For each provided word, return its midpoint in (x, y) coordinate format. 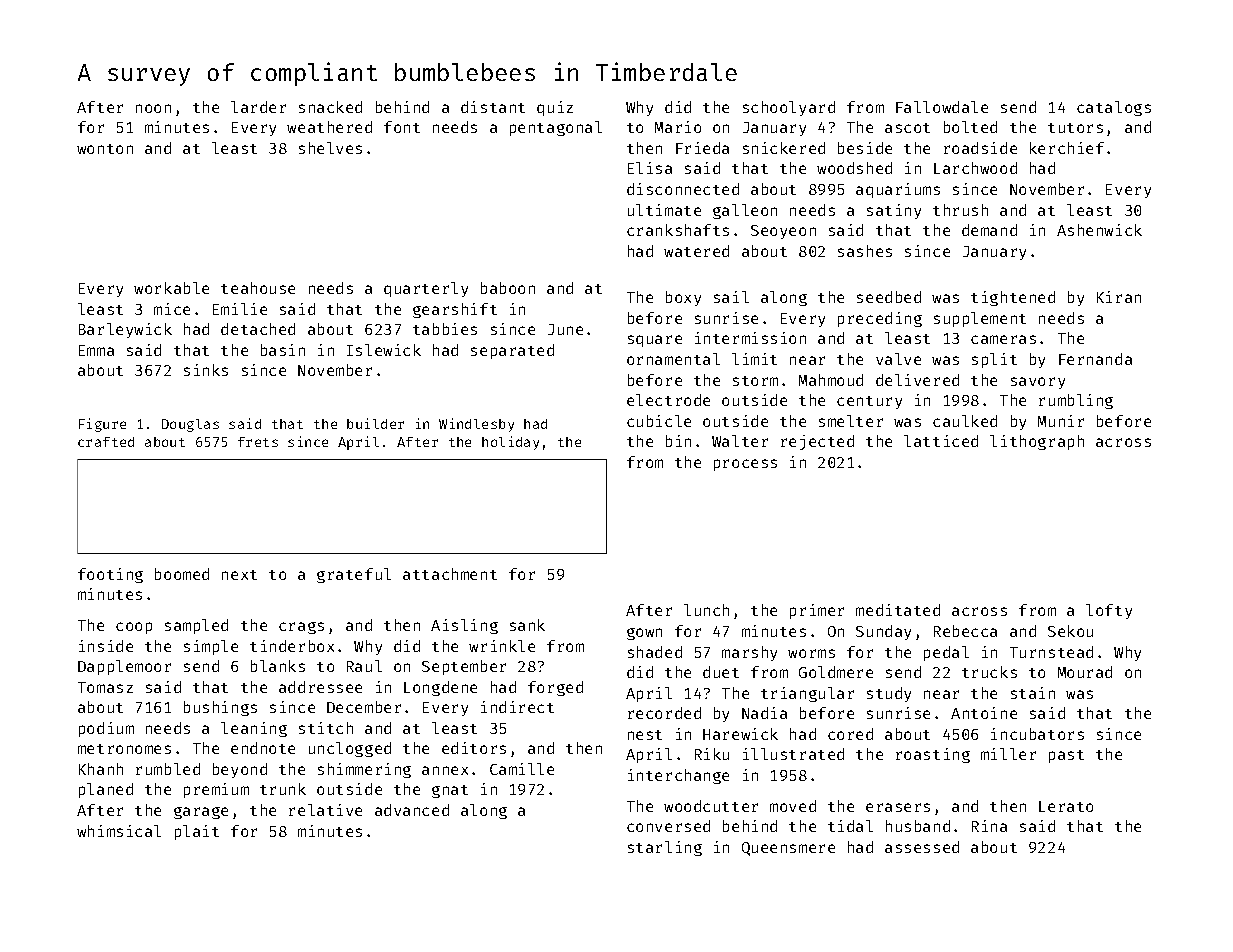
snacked (330, 107)
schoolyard (789, 108)
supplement (980, 319)
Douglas (190, 425)
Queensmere (788, 849)
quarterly (426, 289)
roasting (933, 755)
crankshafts (678, 230)
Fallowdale (942, 107)
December (364, 707)
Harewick (740, 734)
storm (755, 381)
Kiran (1119, 297)
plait (197, 832)
